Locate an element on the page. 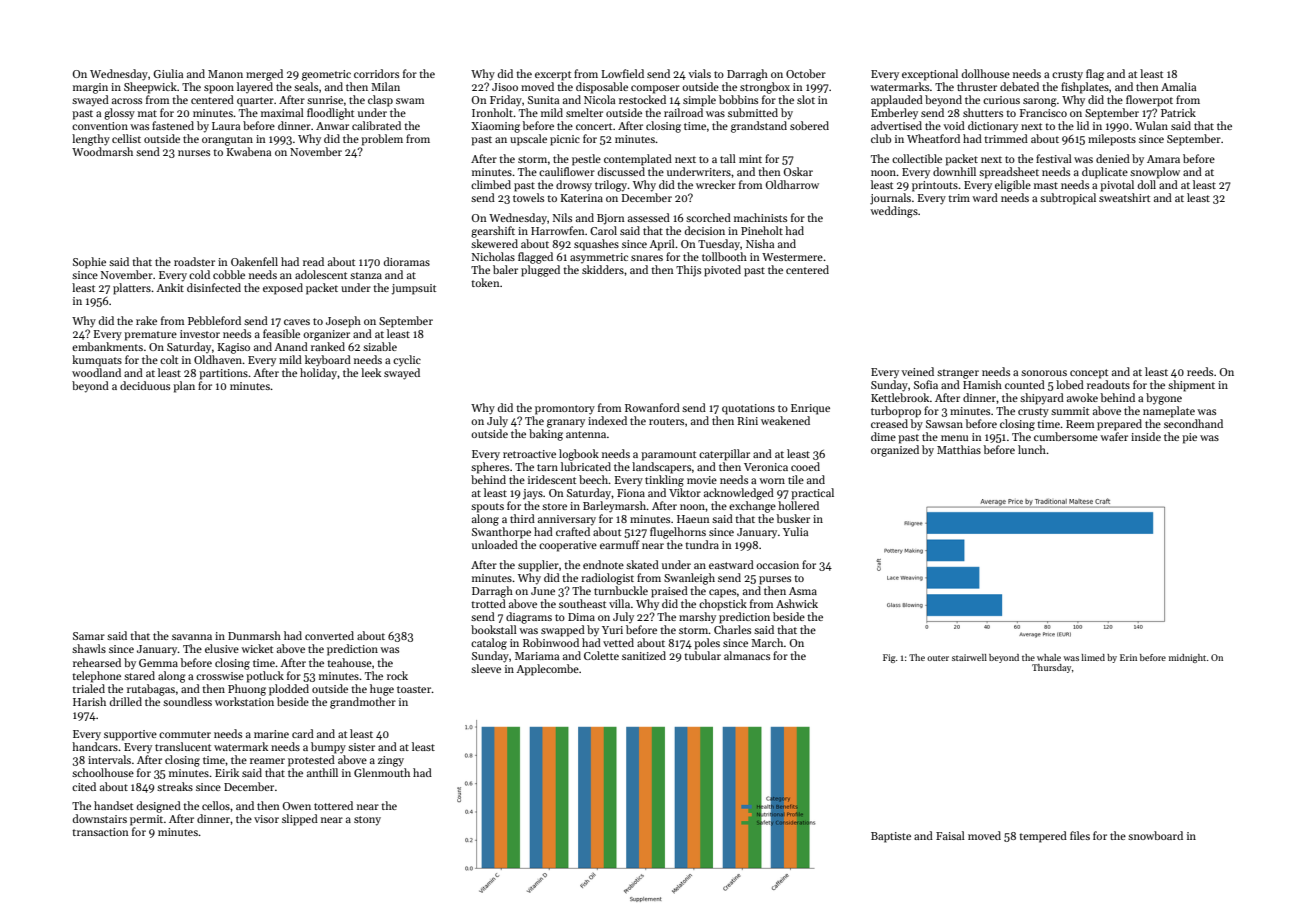  promontory is located at coordinates (565, 410).
